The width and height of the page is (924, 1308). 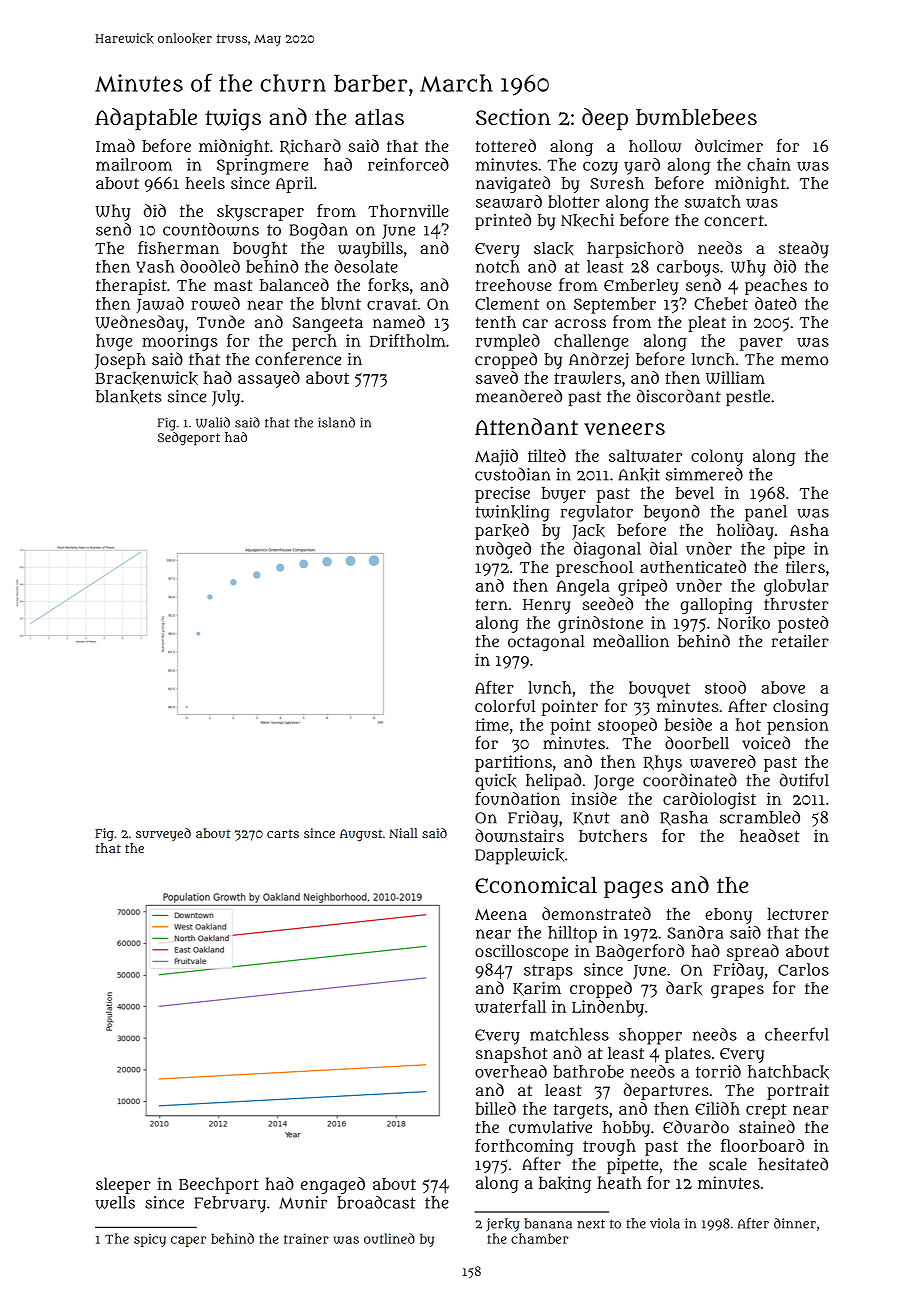 I want to click on Niall, so click(x=403, y=833).
